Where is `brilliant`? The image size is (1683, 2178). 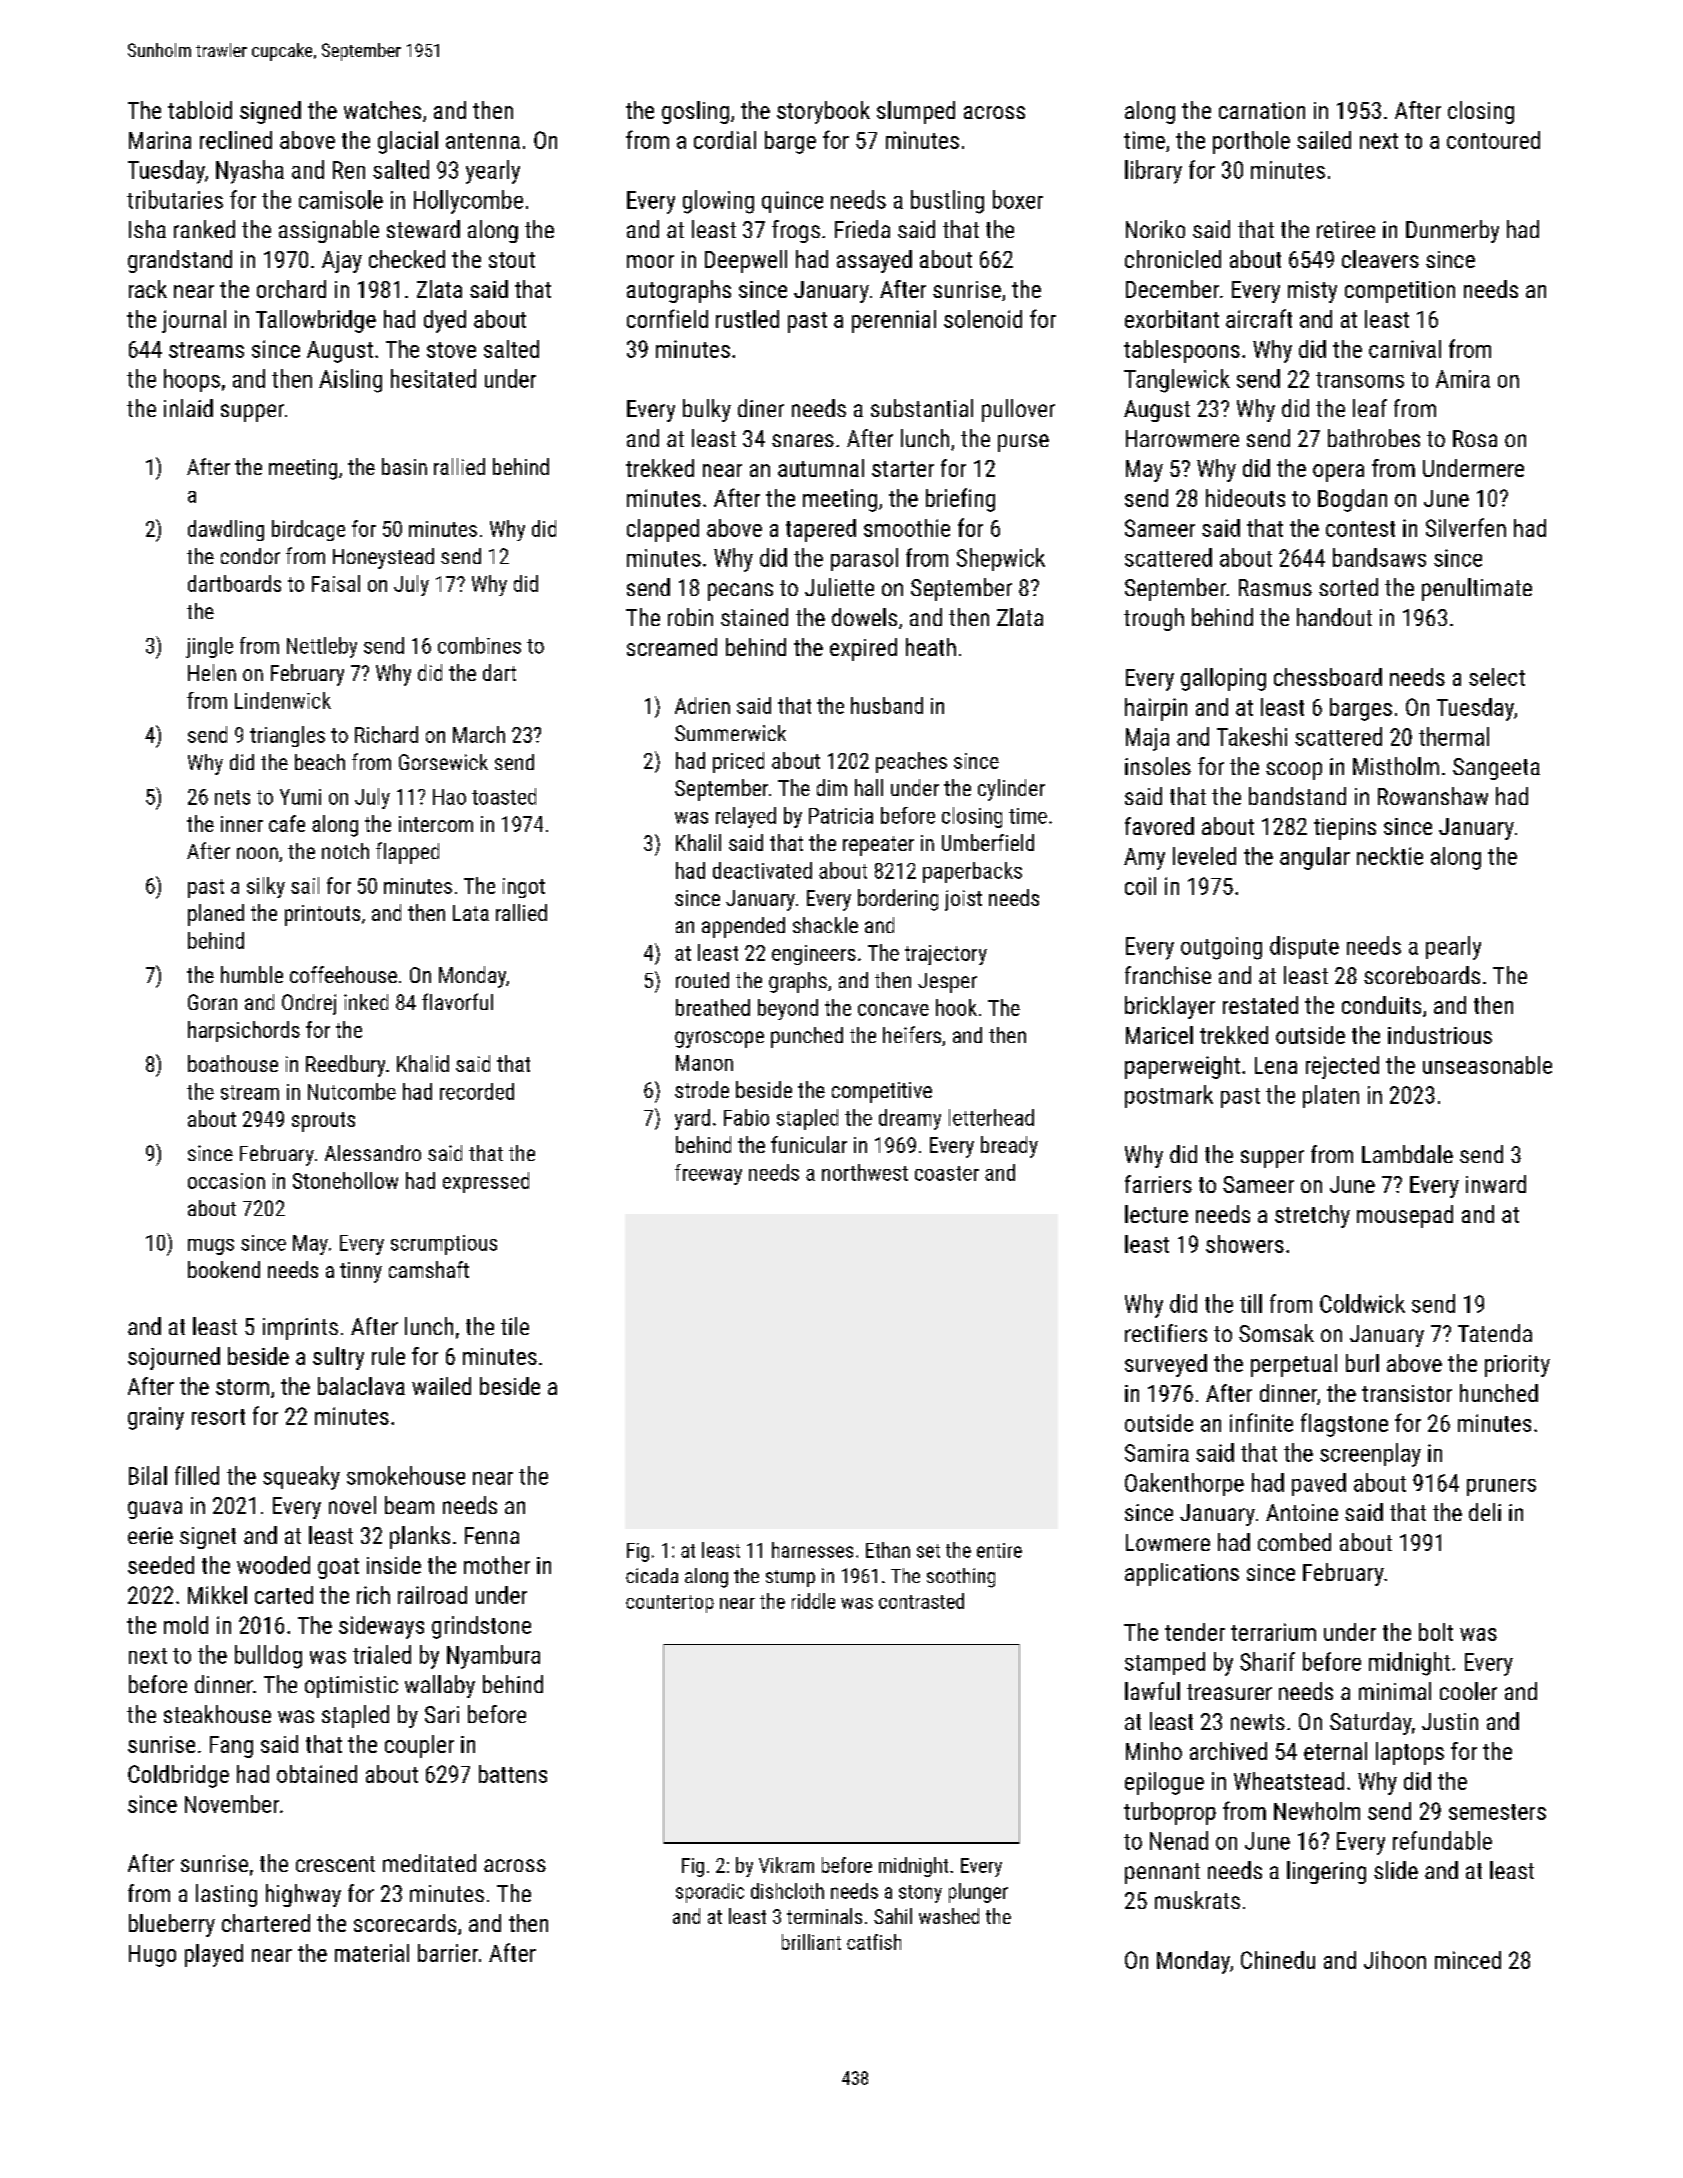 brilliant is located at coordinates (811, 1942).
